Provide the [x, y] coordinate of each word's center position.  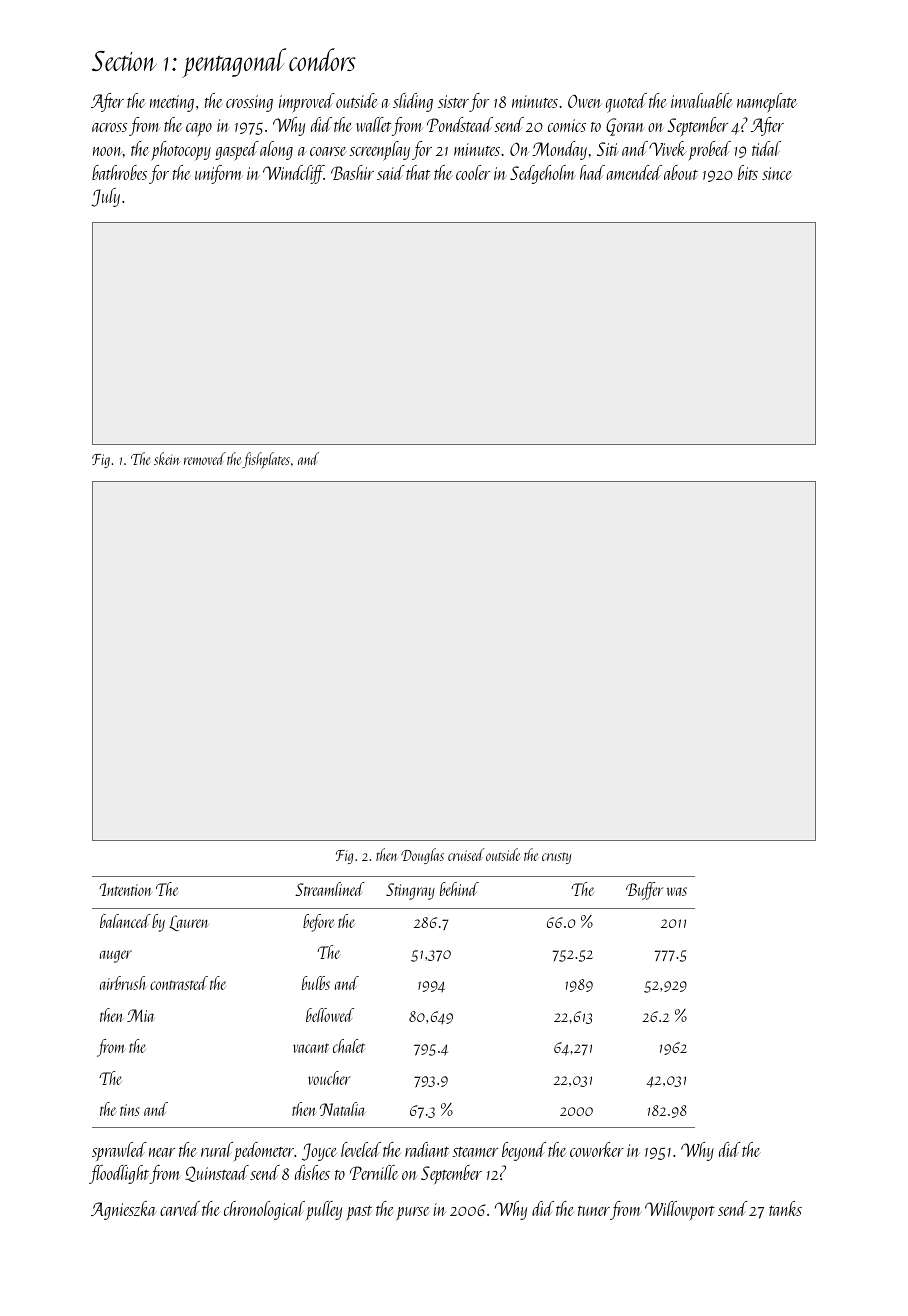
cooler [473, 172]
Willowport [680, 1211]
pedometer [263, 1152]
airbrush [123, 983]
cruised [466, 854]
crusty [556, 858]
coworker [597, 1149]
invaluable [702, 100]
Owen [584, 101]
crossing [249, 103]
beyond [524, 1151]
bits [748, 172]
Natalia [343, 1109]
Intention [126, 889]
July [105, 197]
